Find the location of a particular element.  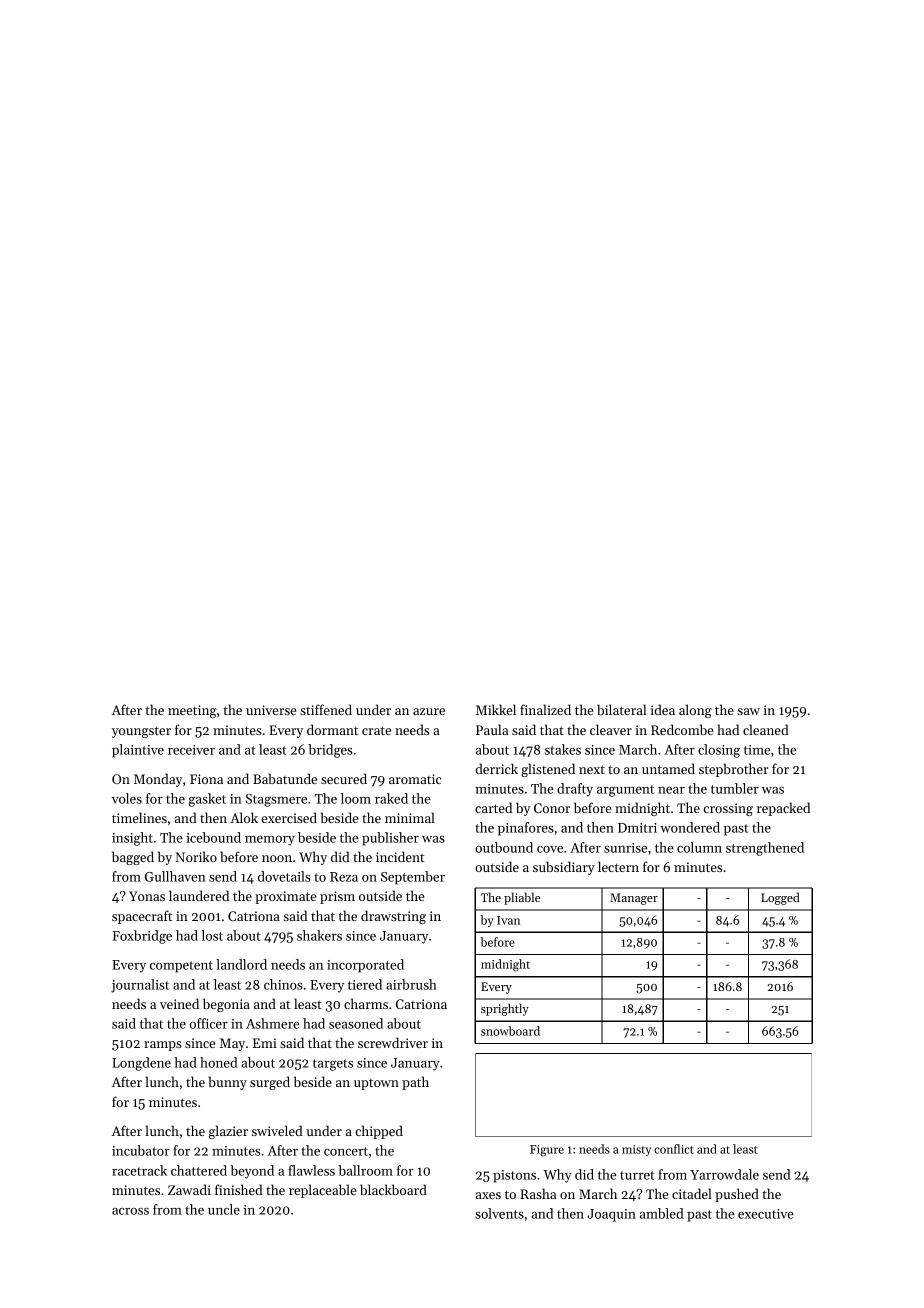

sprightly is located at coordinates (505, 1009).
